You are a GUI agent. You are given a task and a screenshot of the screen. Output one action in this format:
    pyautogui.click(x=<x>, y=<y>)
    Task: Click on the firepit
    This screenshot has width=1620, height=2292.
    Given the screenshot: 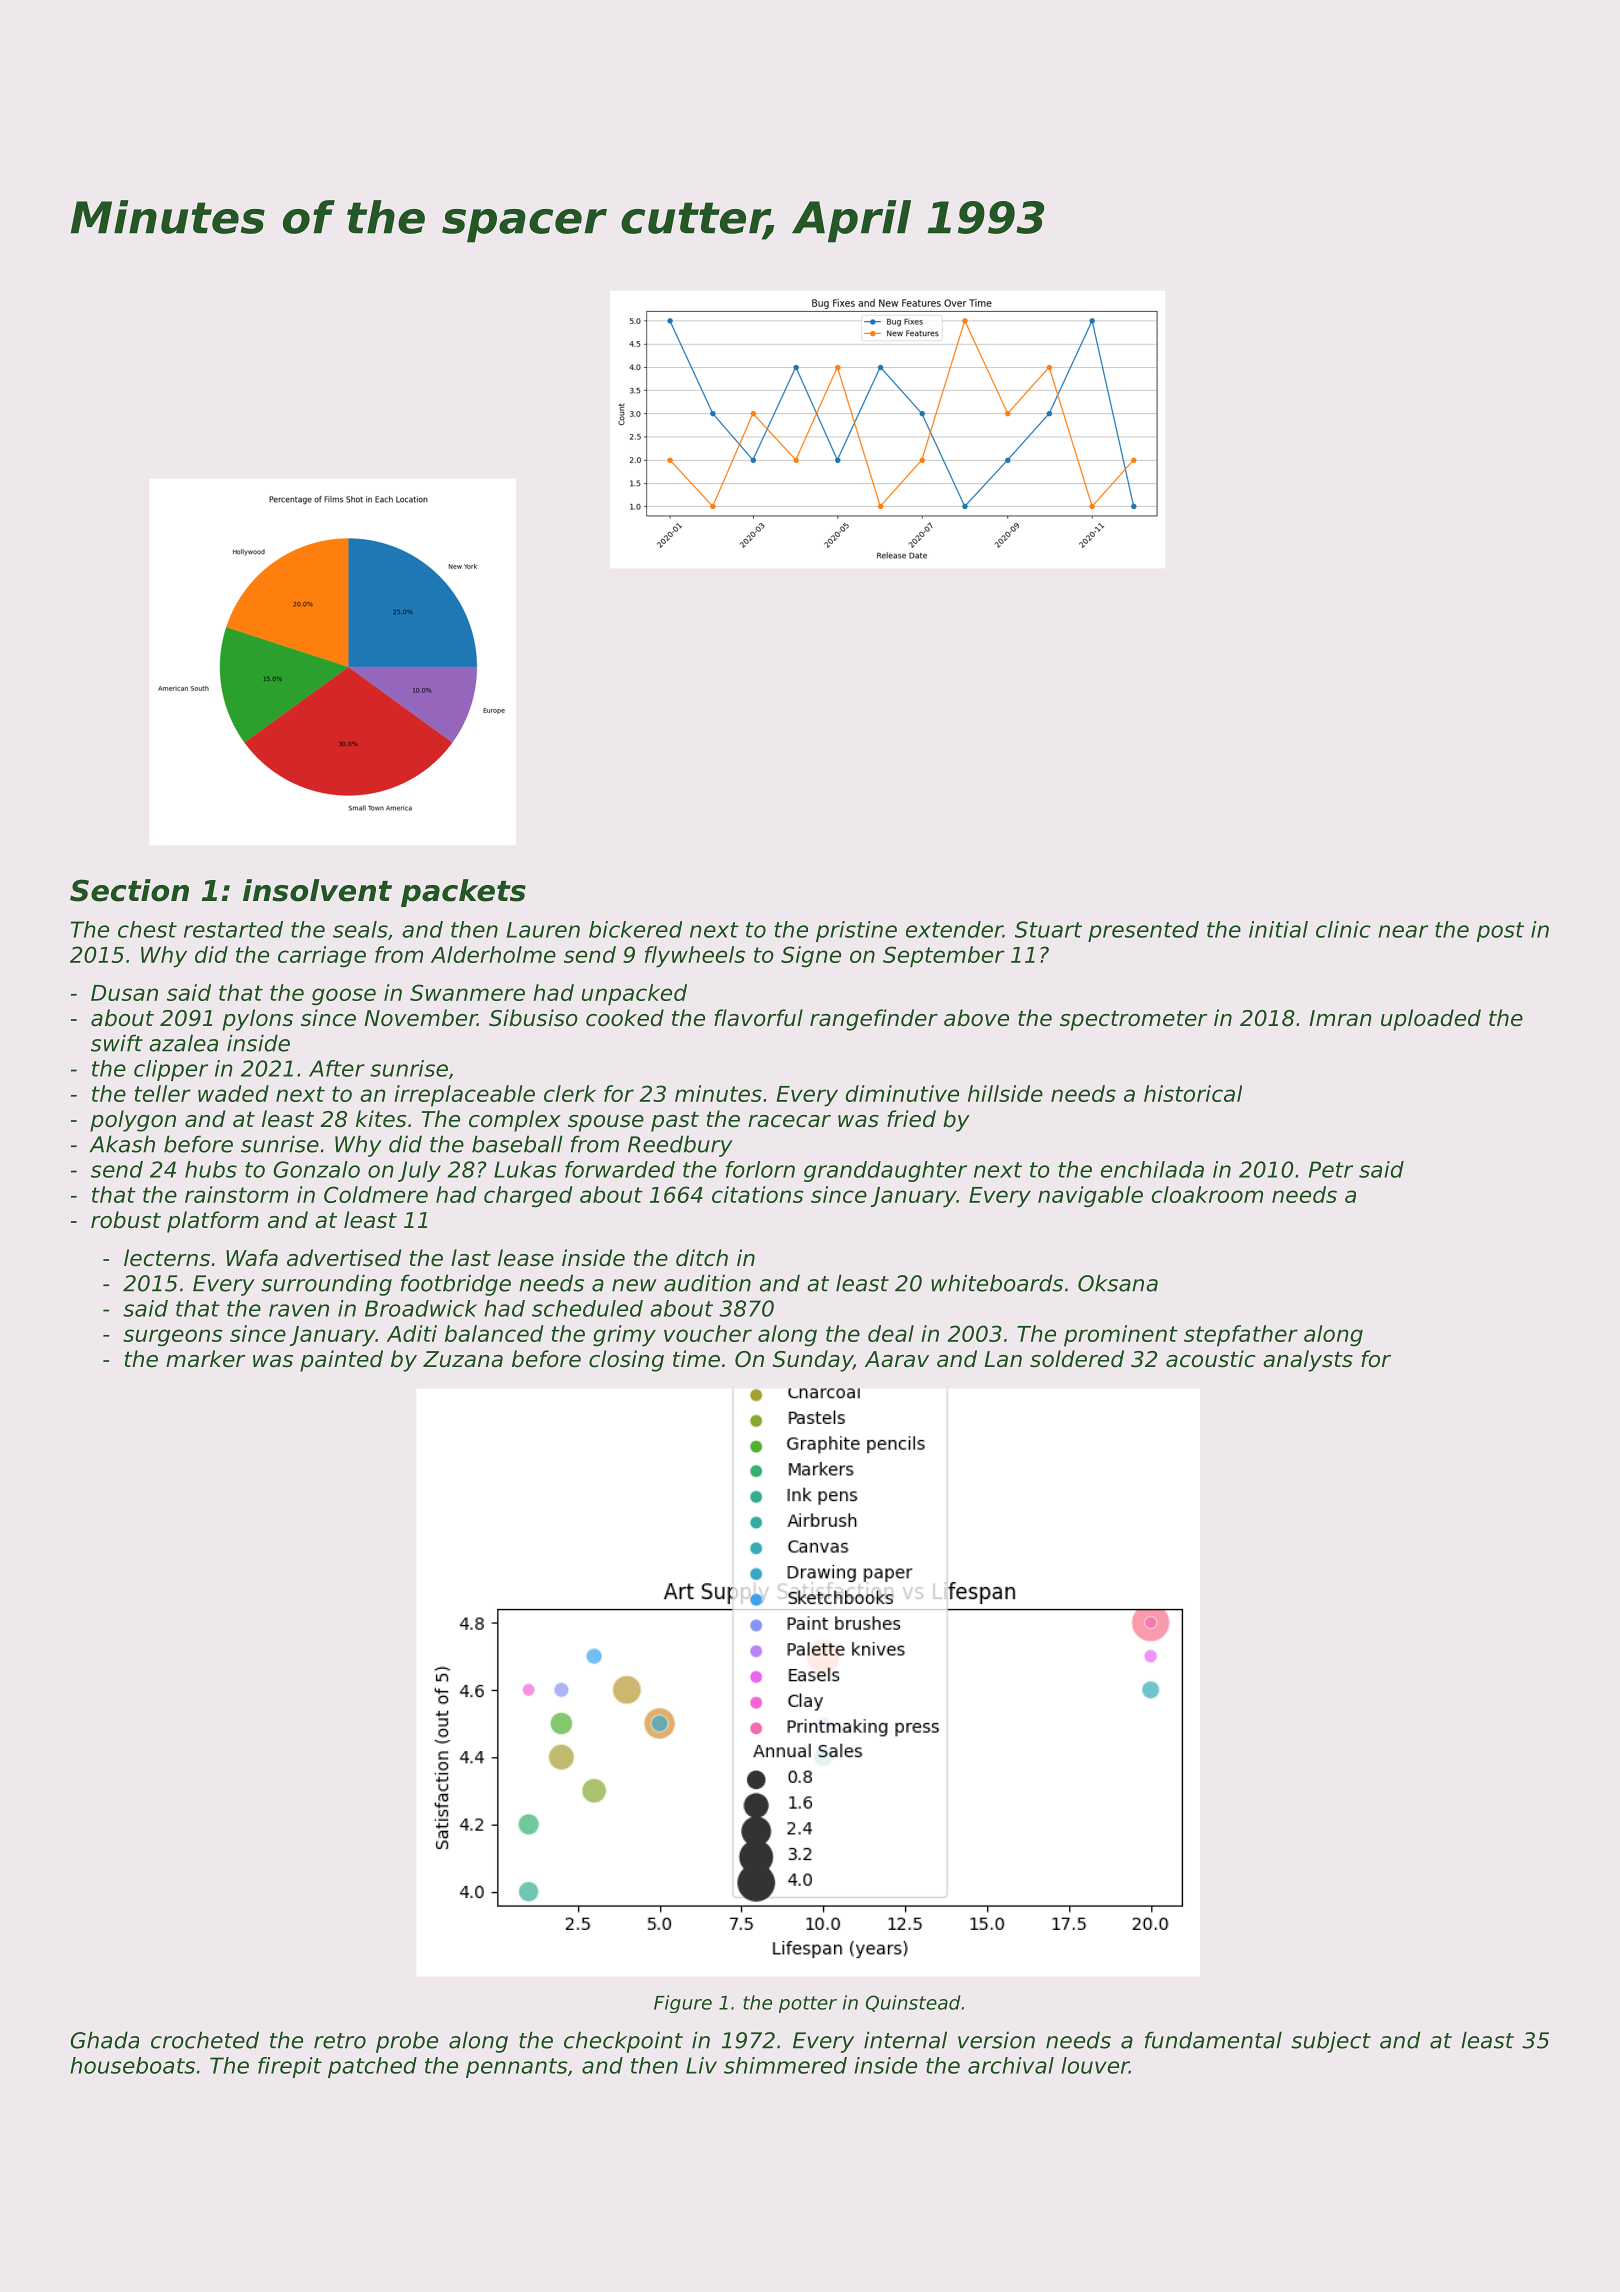 What is the action you would take?
    pyautogui.click(x=290, y=2067)
